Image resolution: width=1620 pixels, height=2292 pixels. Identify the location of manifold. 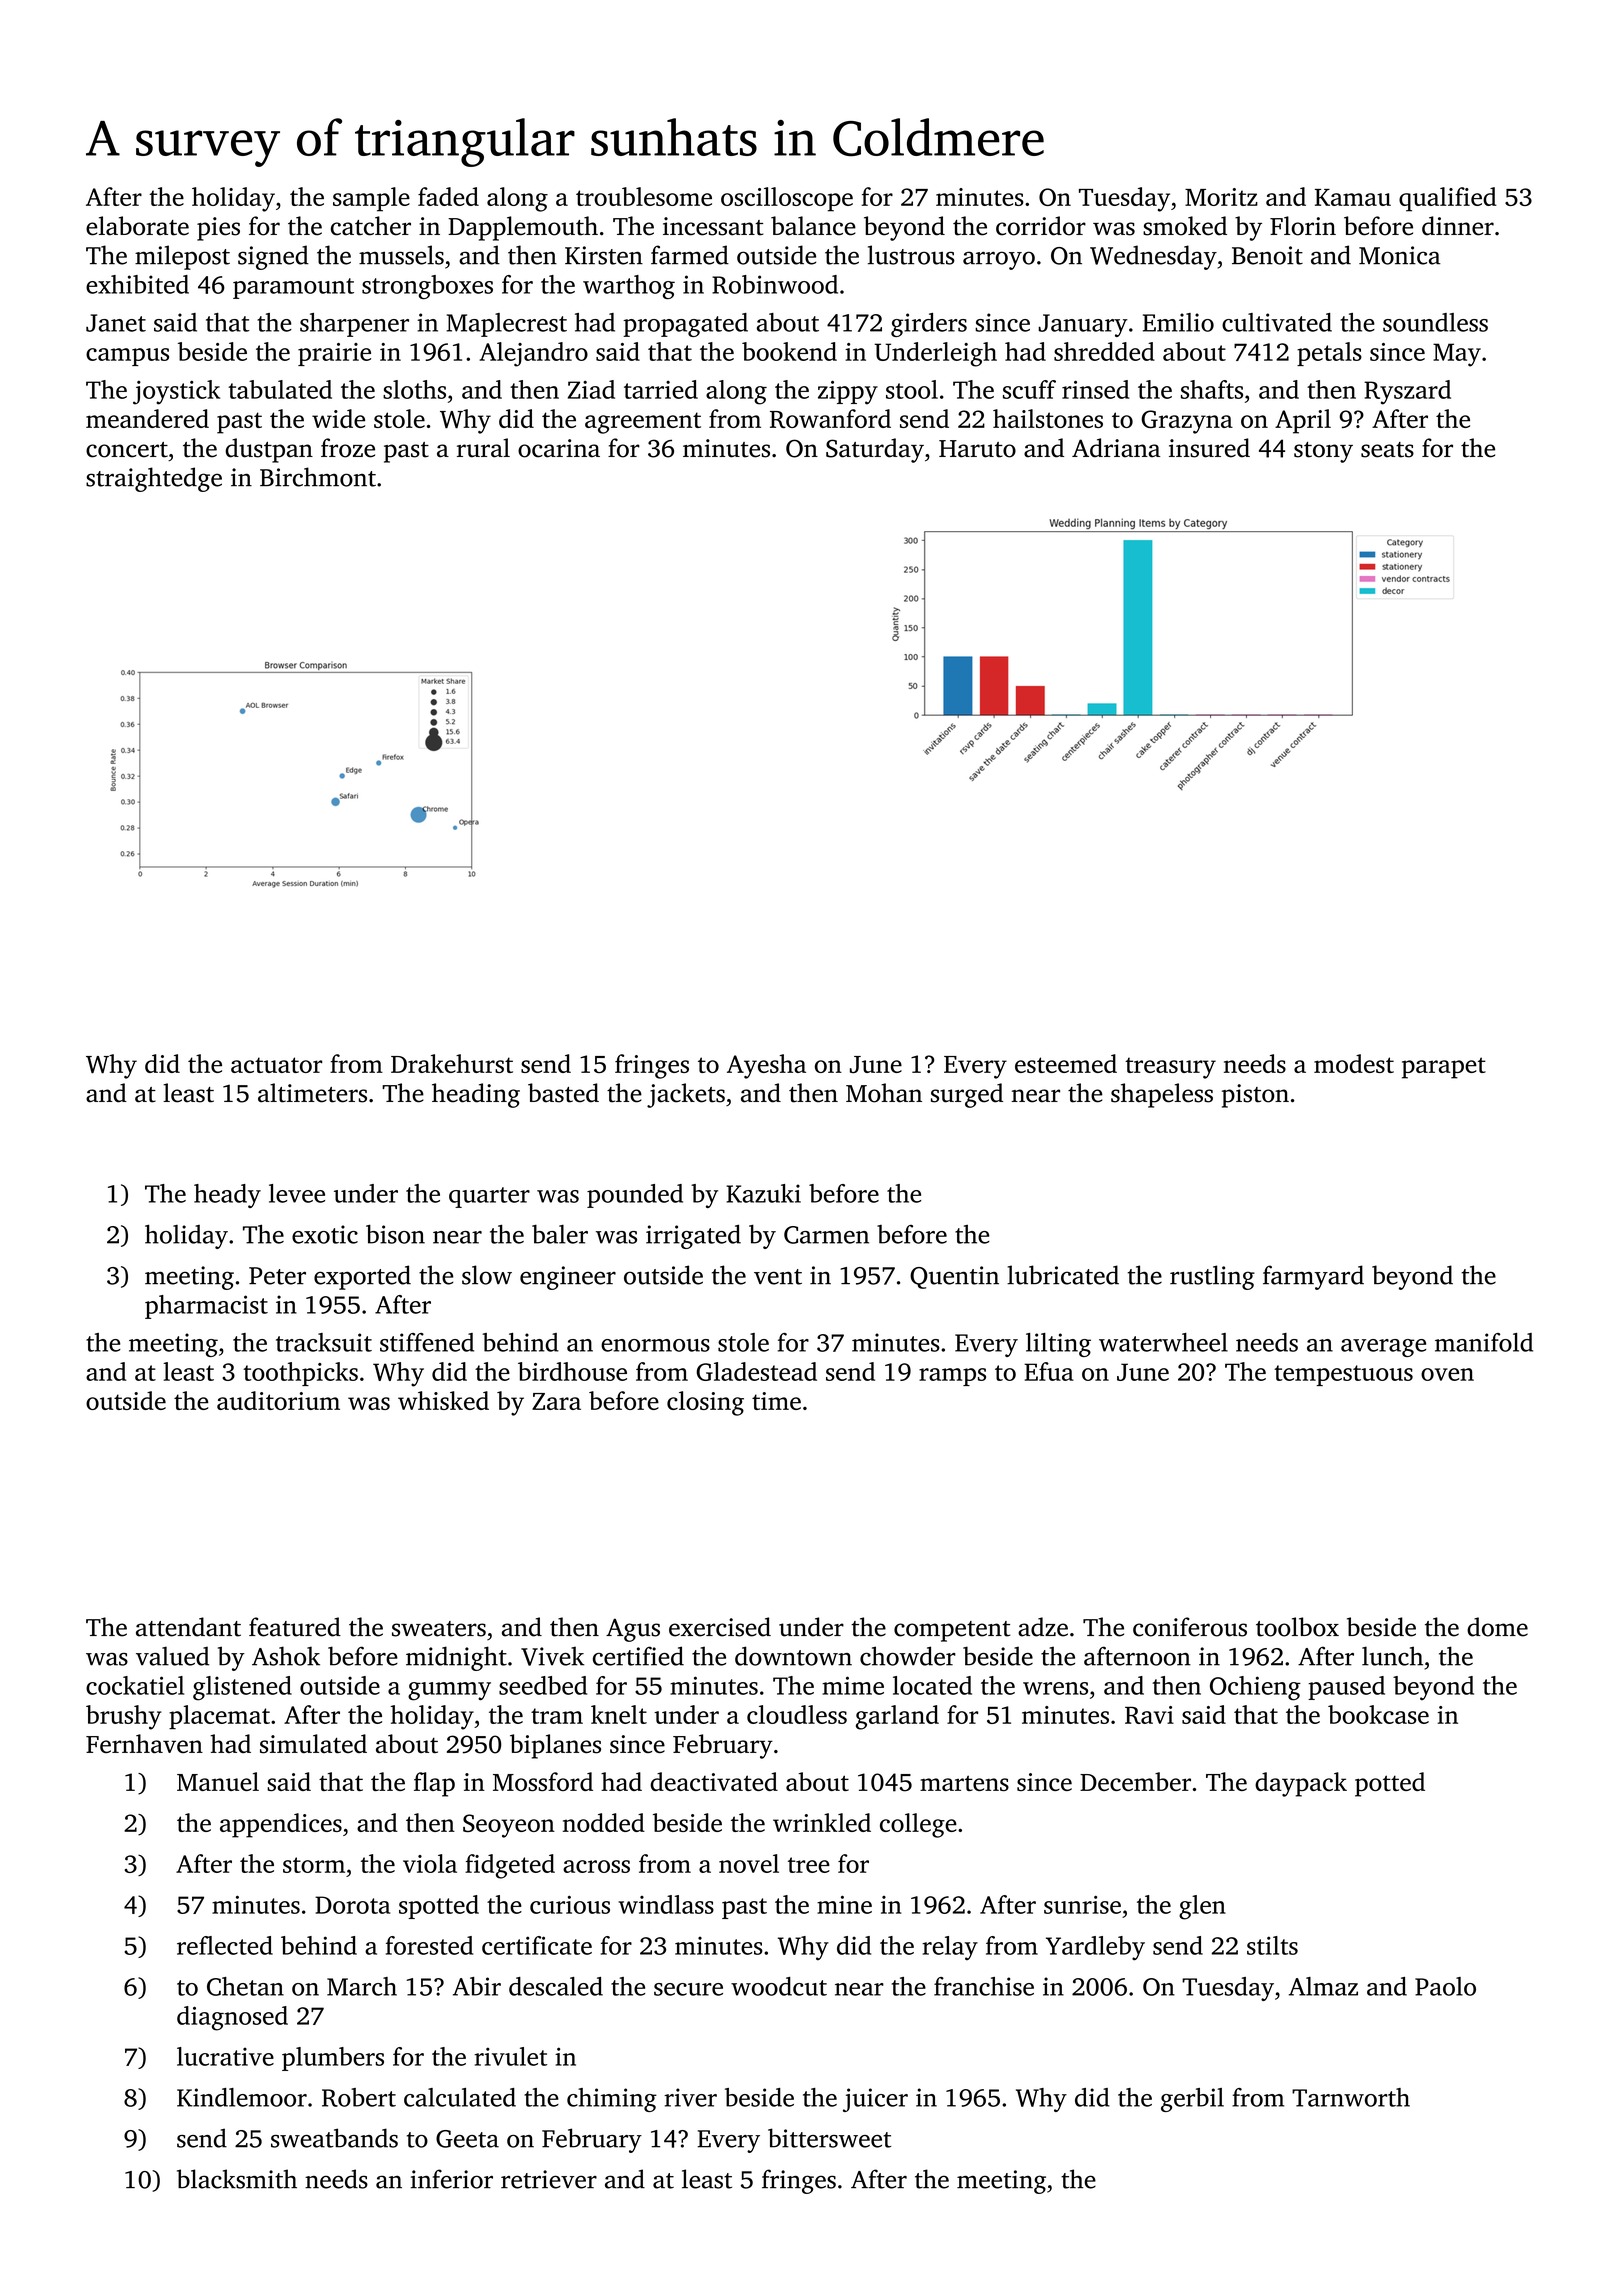
(1484, 1342).
